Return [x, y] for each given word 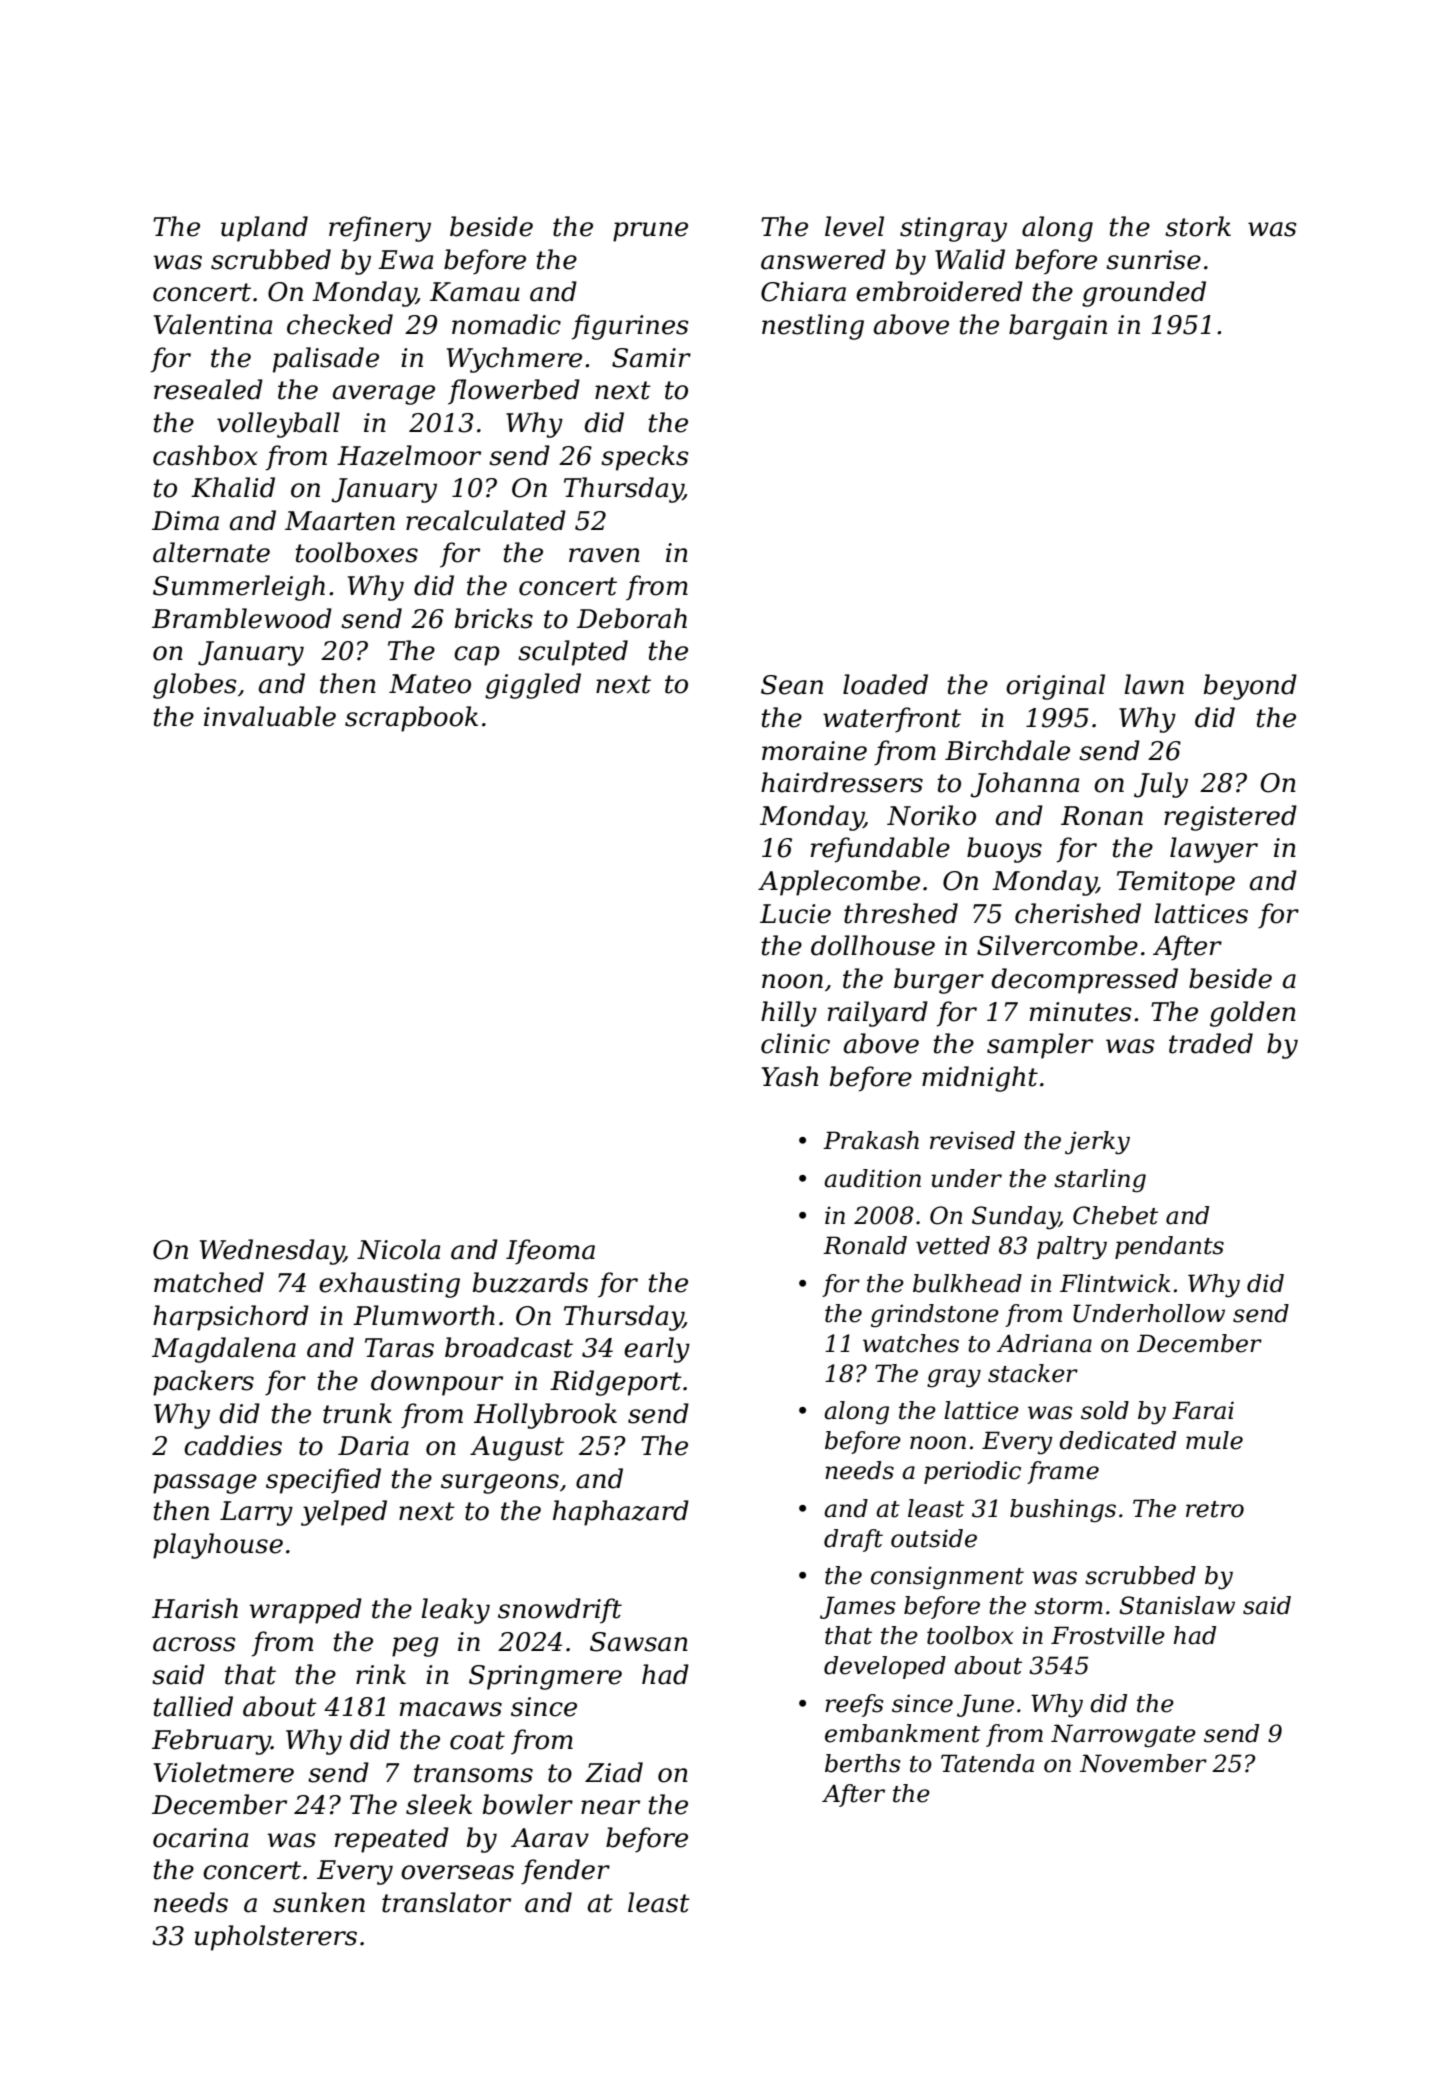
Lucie [795, 914]
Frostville [1108, 1635]
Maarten [340, 521]
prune [650, 232]
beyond [1250, 687]
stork [1198, 226]
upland [264, 229]
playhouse [218, 1546]
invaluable [270, 716]
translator [446, 1902]
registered [1230, 818]
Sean [792, 685]
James [857, 1607]
